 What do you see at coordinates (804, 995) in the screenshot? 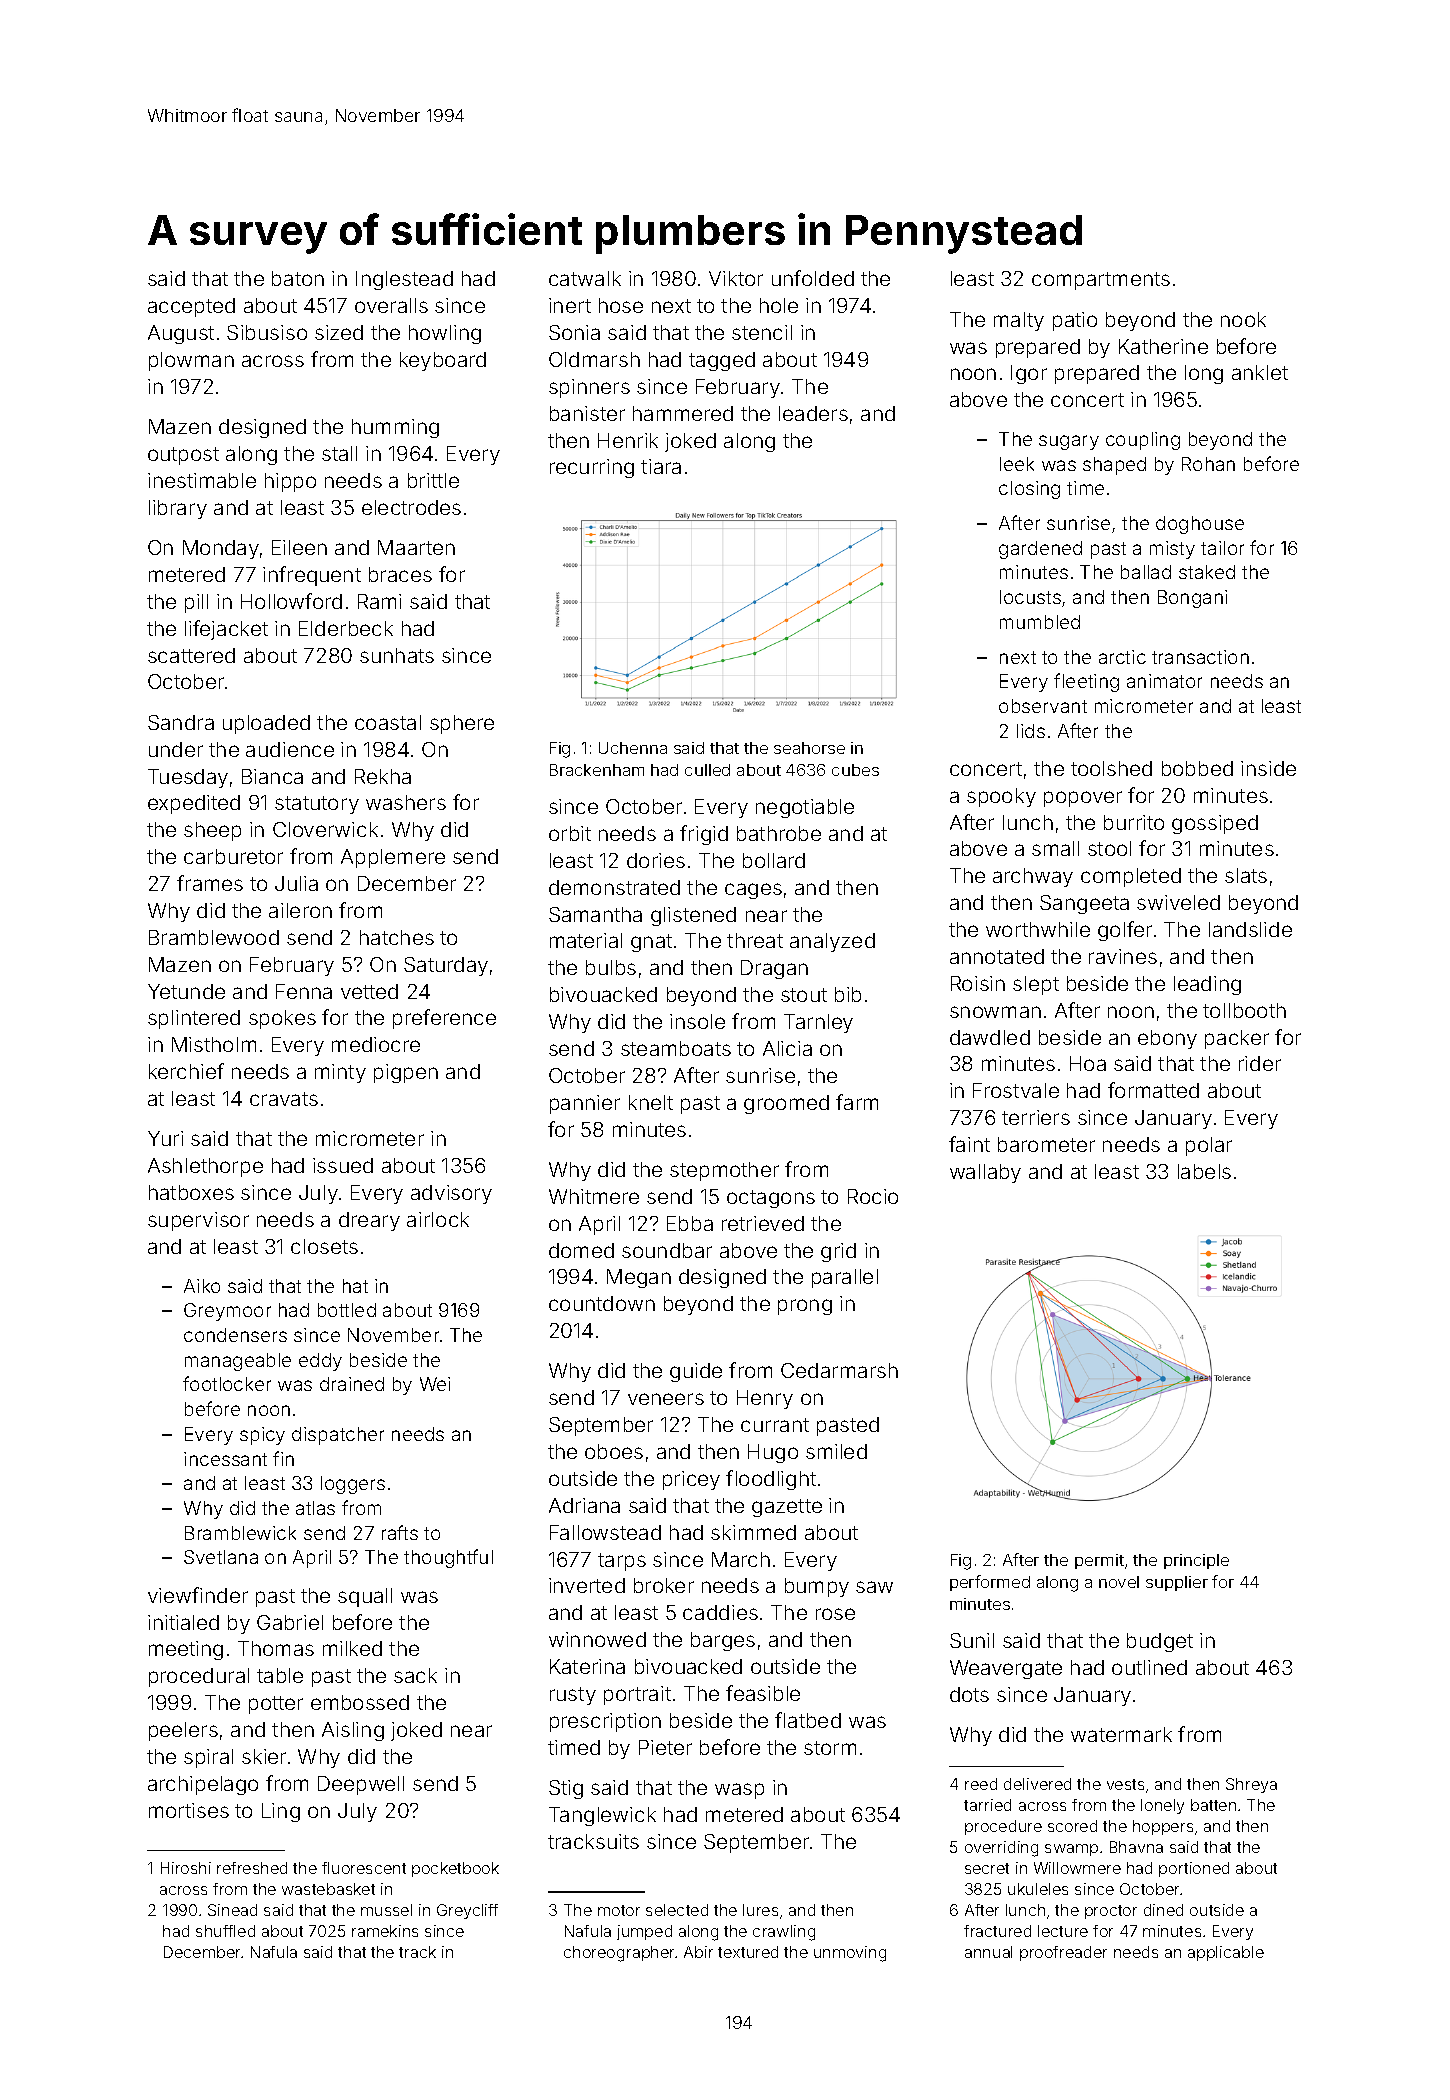
I see `stout` at bounding box center [804, 995].
